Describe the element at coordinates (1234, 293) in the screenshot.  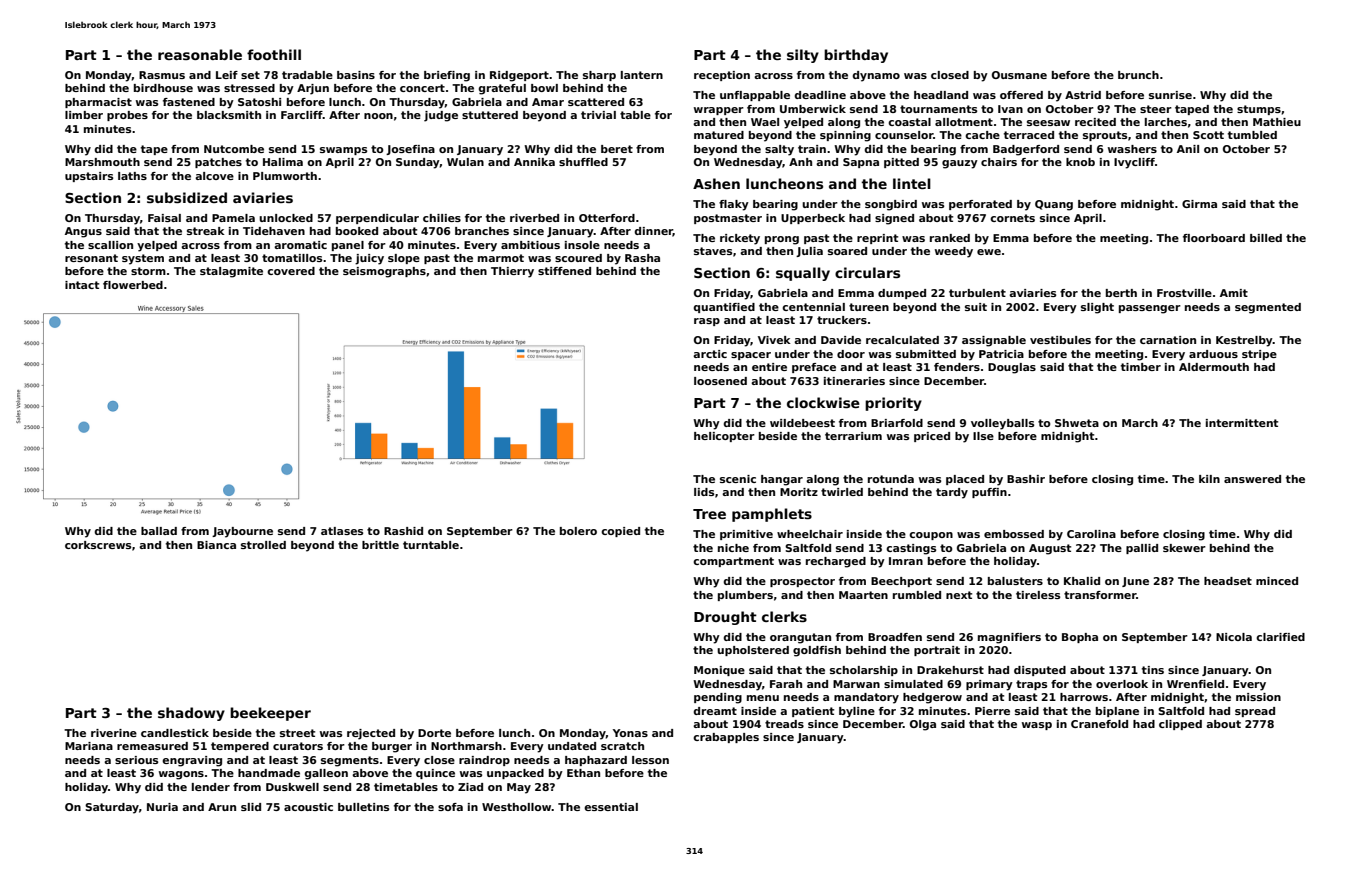
I see `Amit` at that location.
